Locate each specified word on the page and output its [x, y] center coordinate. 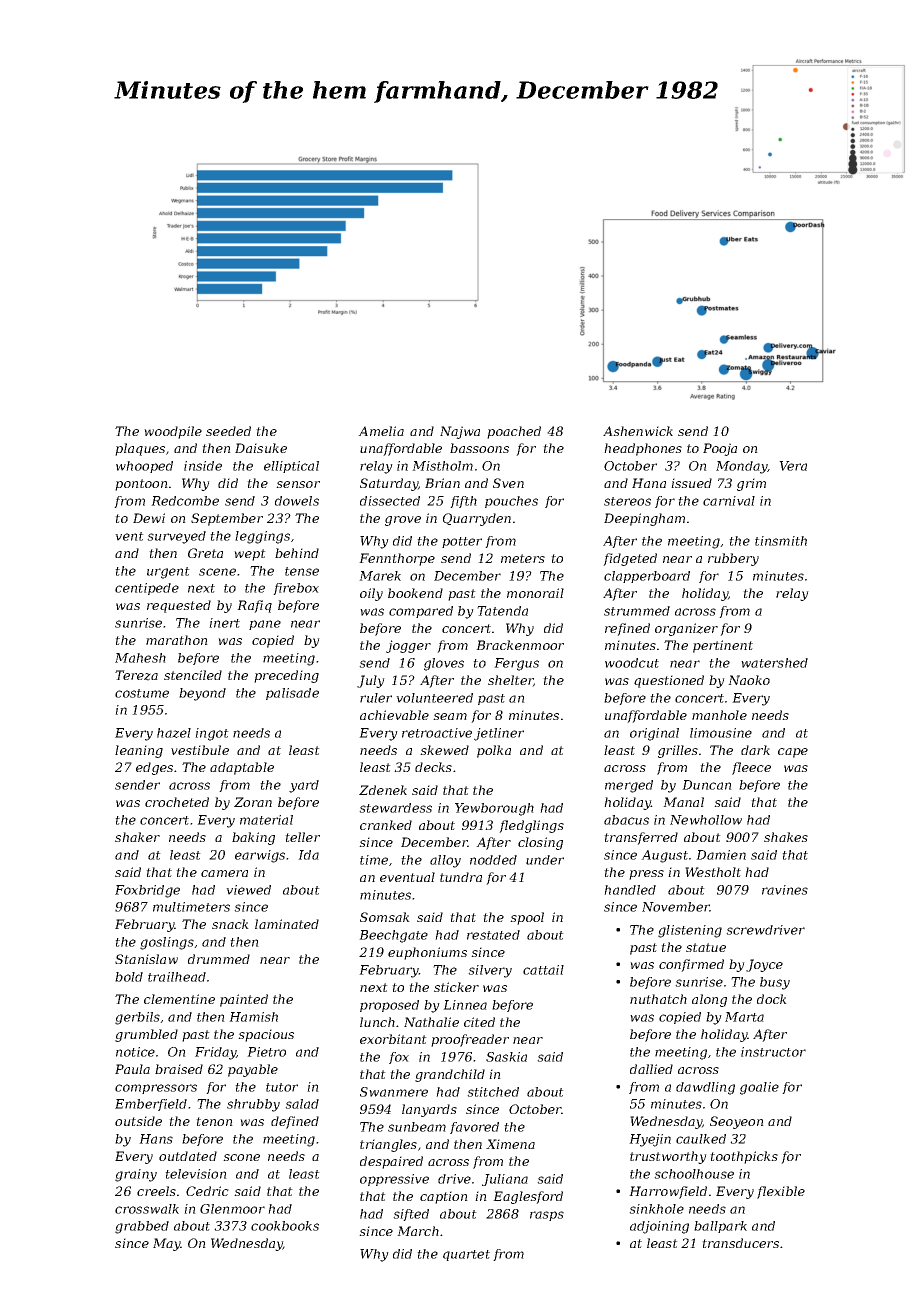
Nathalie [431, 1022]
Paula [132, 1069]
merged [629, 786]
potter [462, 542]
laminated [287, 924]
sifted [411, 1215]
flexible [781, 1192]
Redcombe [185, 501]
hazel [174, 733]
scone [241, 1157]
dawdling [705, 1088]
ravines [785, 890]
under [545, 860]
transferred [641, 838]
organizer [686, 629]
